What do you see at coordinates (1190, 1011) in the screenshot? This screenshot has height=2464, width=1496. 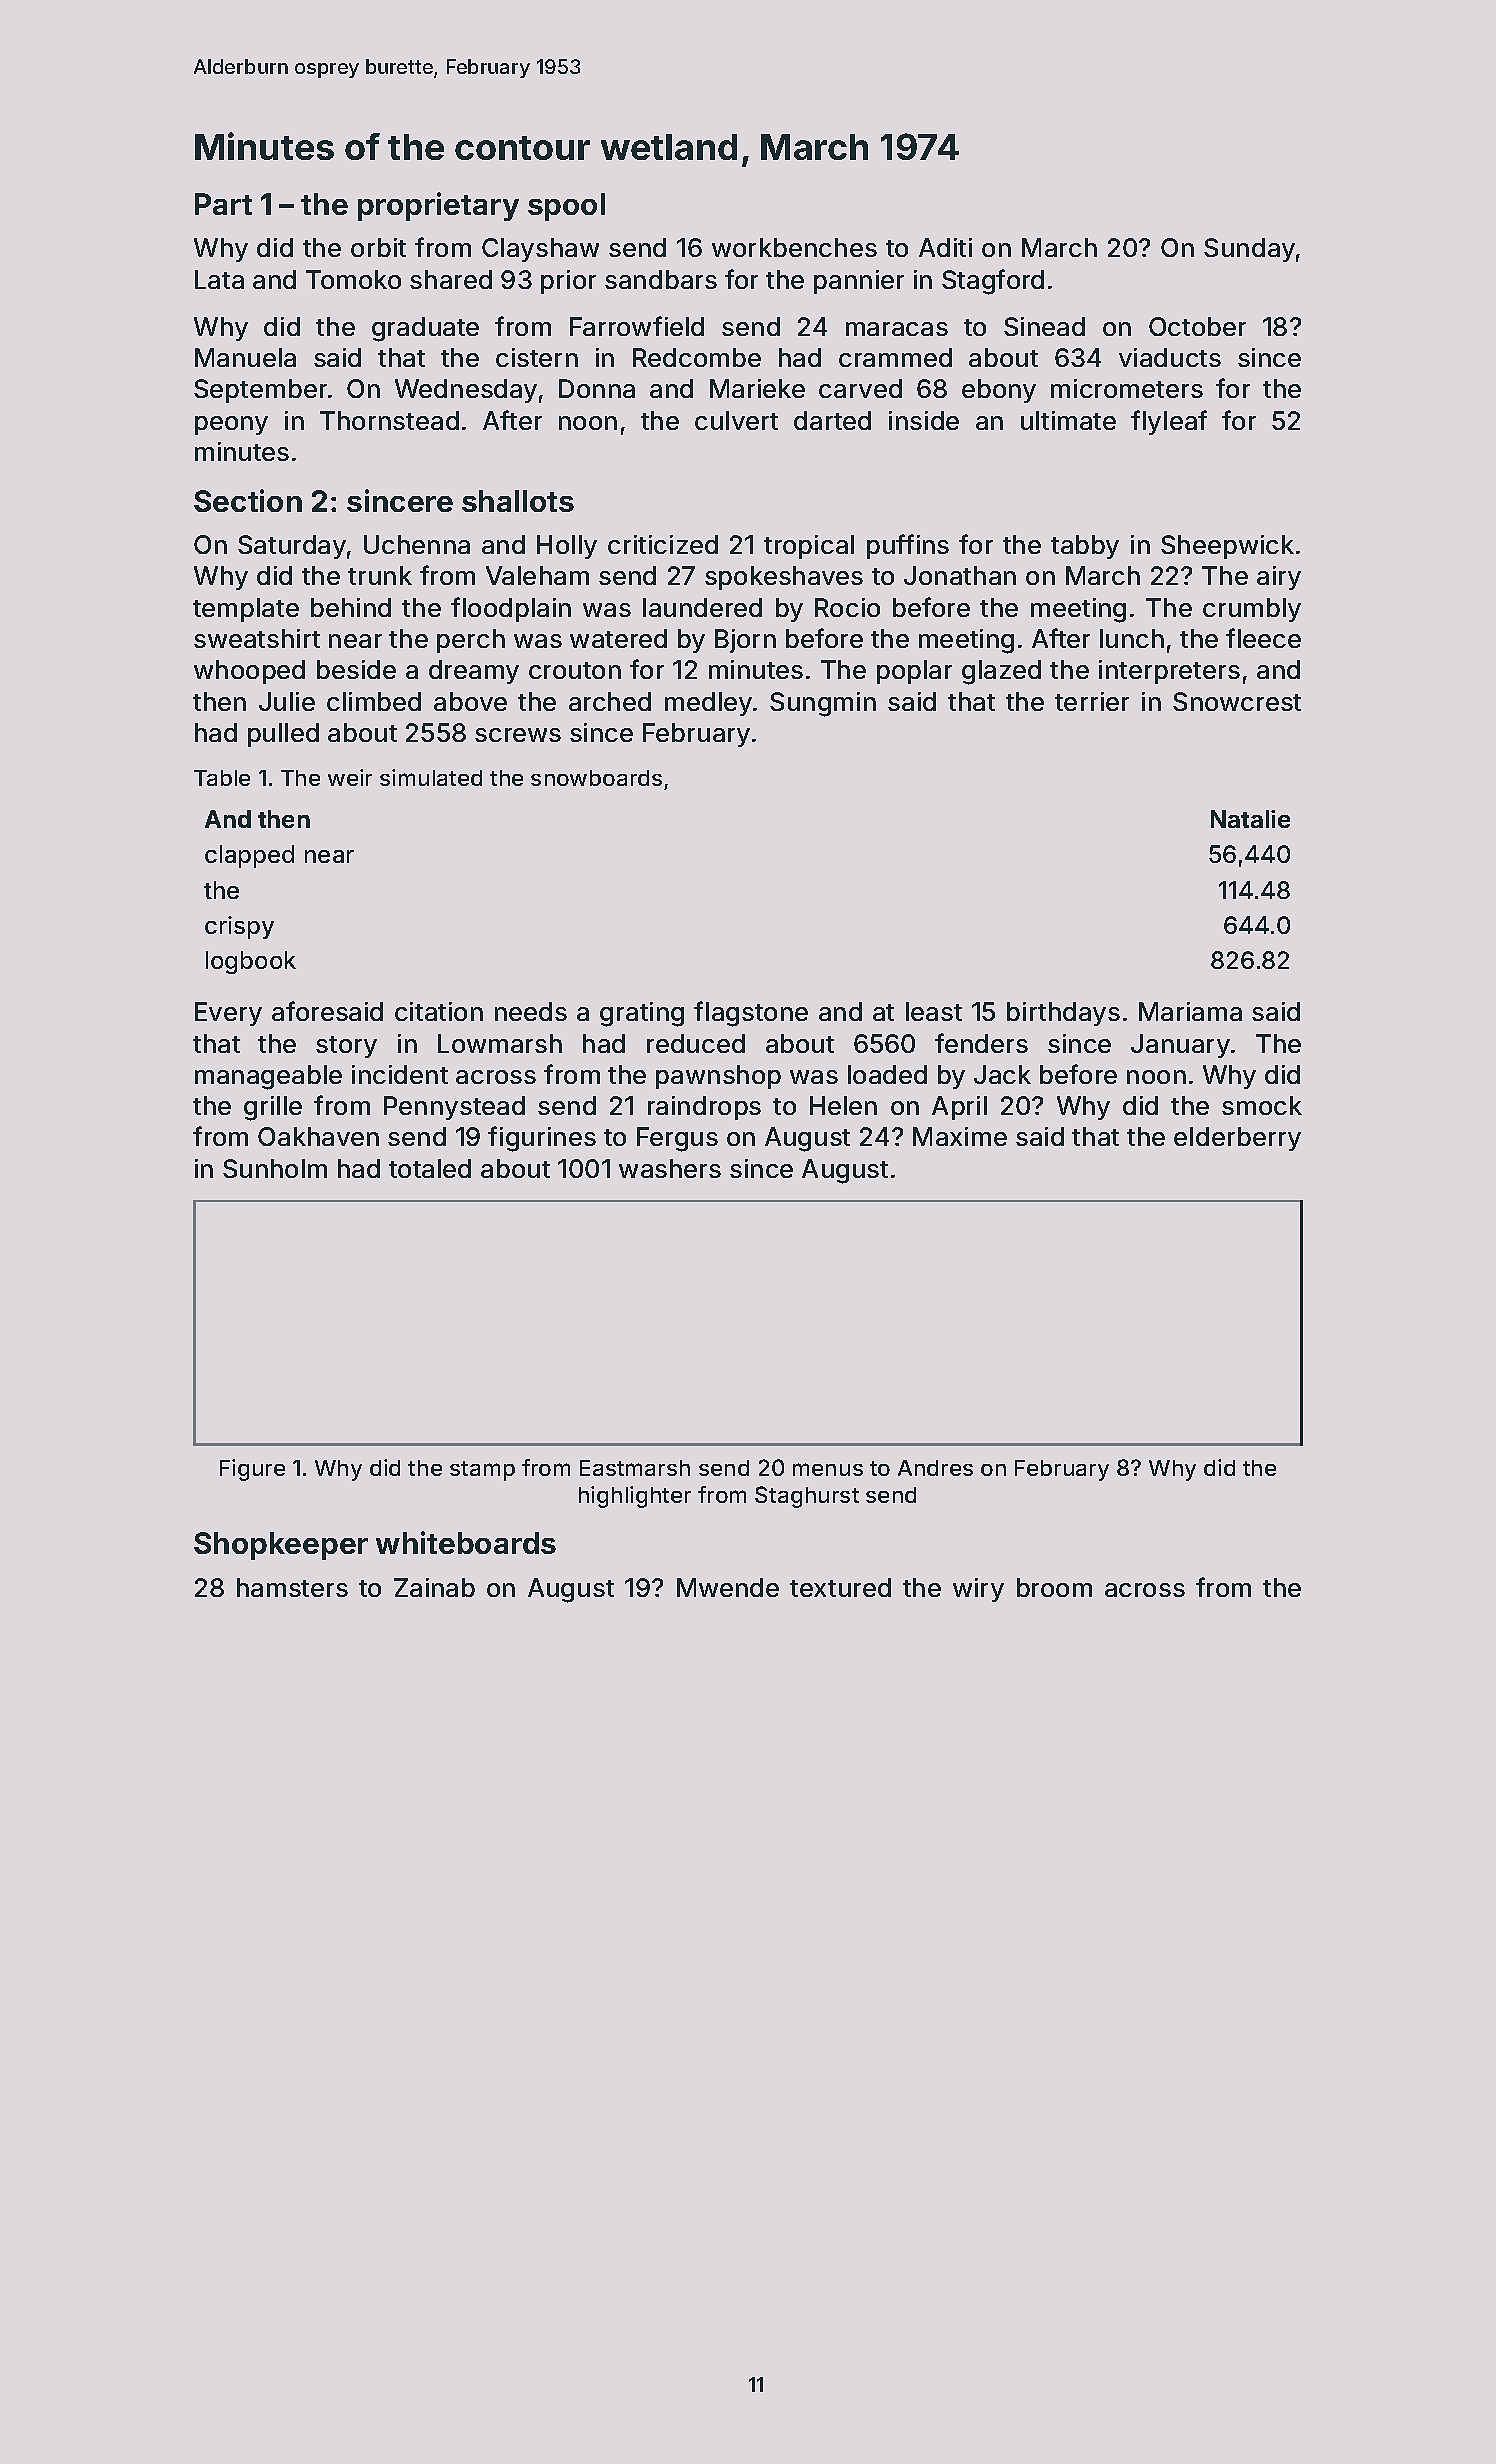 I see `Mariama` at bounding box center [1190, 1011].
